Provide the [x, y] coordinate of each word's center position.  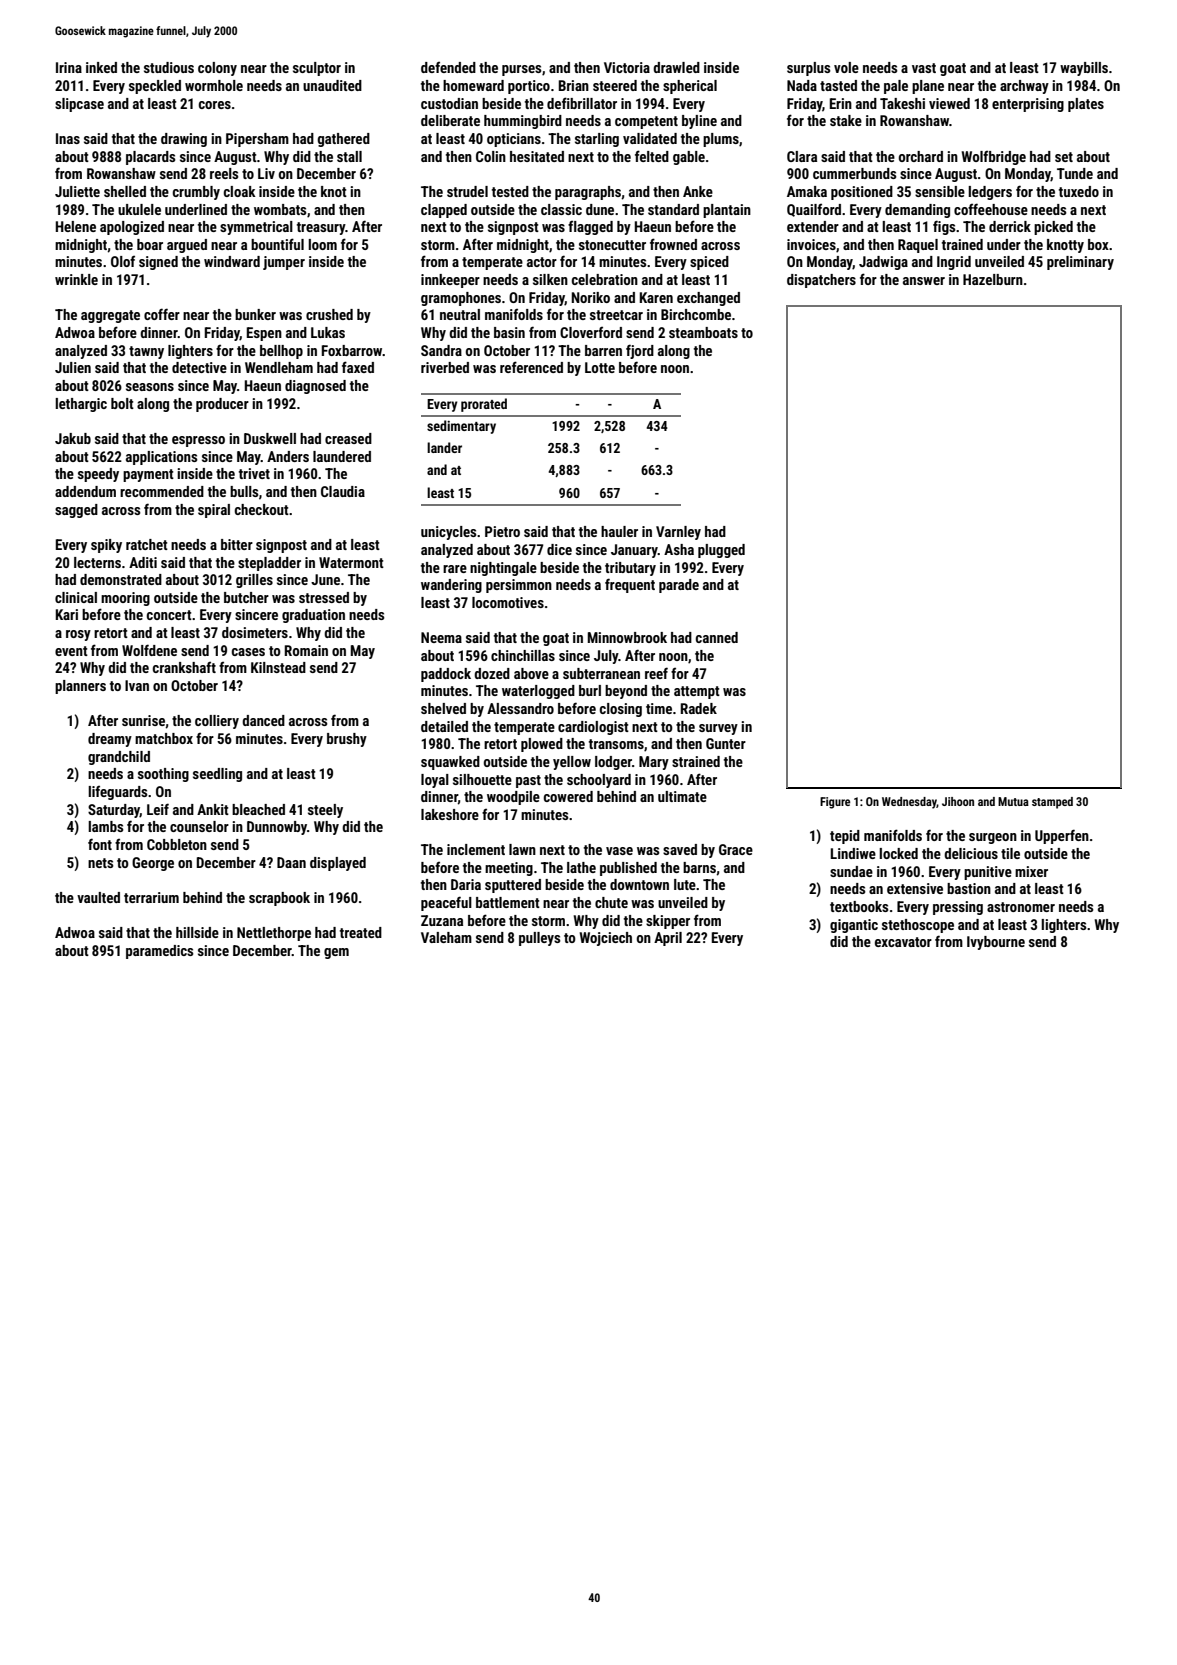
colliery [217, 722]
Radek [699, 708]
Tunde [1075, 173]
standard [673, 209]
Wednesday [909, 803]
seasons [150, 387]
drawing [184, 140]
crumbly [196, 193]
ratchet [147, 544]
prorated [484, 405]
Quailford [814, 210]
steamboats [703, 332]
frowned [673, 244]
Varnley [678, 533]
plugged [721, 551]
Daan [291, 862]
